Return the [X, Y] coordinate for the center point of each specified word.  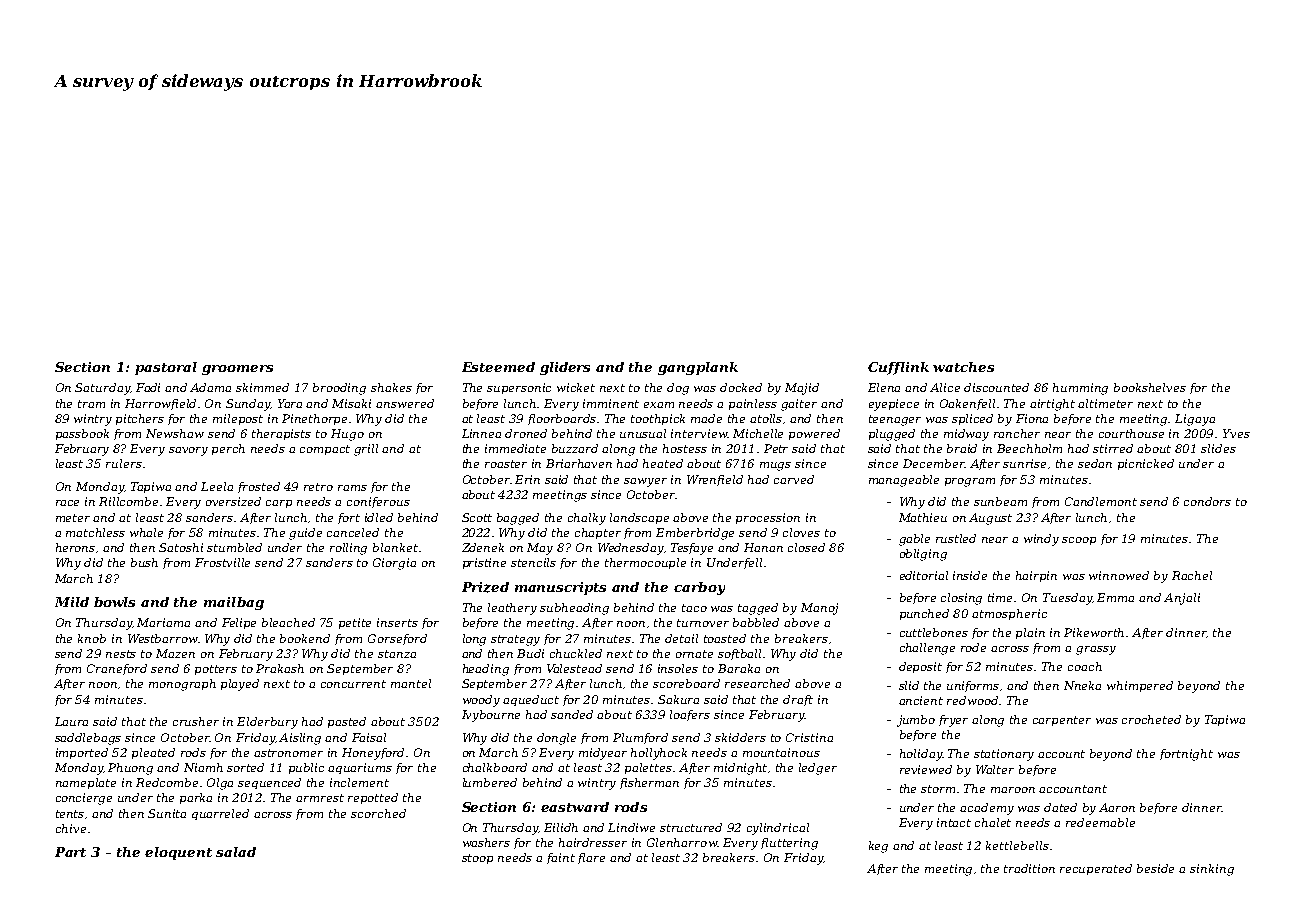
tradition [1029, 868]
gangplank [698, 368]
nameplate [86, 783]
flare [591, 858]
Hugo [347, 435]
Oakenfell [967, 404]
